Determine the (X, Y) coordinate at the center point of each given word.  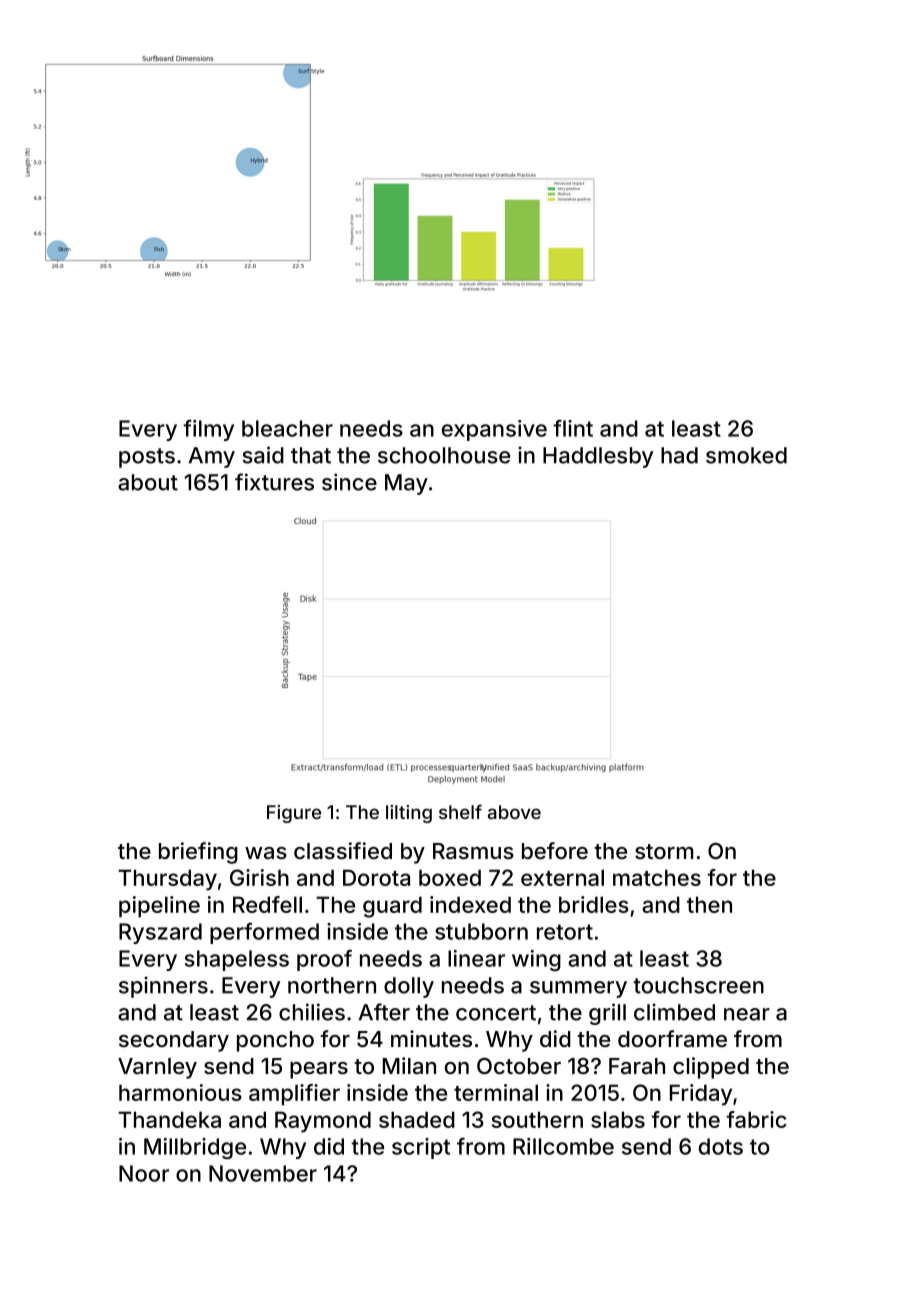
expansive (494, 430)
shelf (460, 812)
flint (573, 428)
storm (664, 851)
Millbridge (195, 1148)
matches (657, 877)
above (514, 812)
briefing (198, 853)
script (421, 1148)
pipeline (159, 907)
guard (392, 907)
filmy (208, 430)
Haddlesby (598, 457)
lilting (409, 814)
